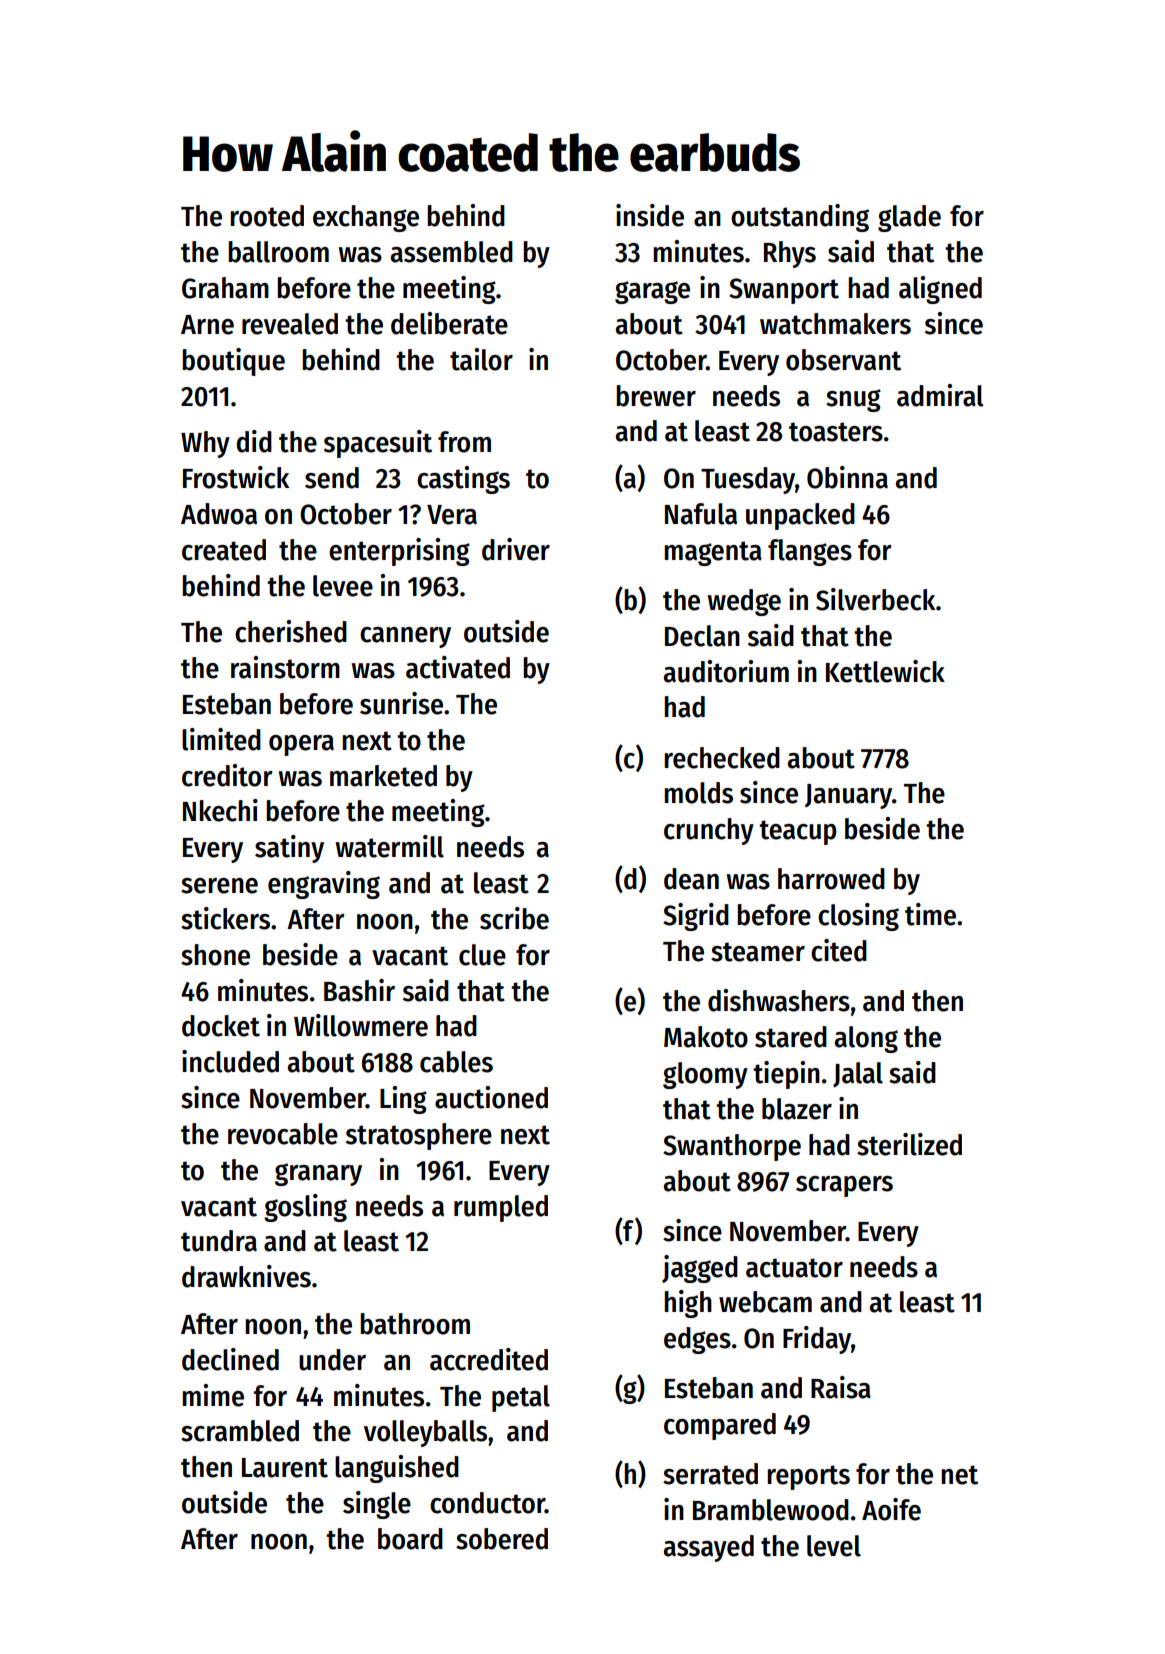 Image resolution: width=1165 pixels, height=1654 pixels. Describe the element at coordinates (709, 1548) in the page. I see `assayed` at that location.
